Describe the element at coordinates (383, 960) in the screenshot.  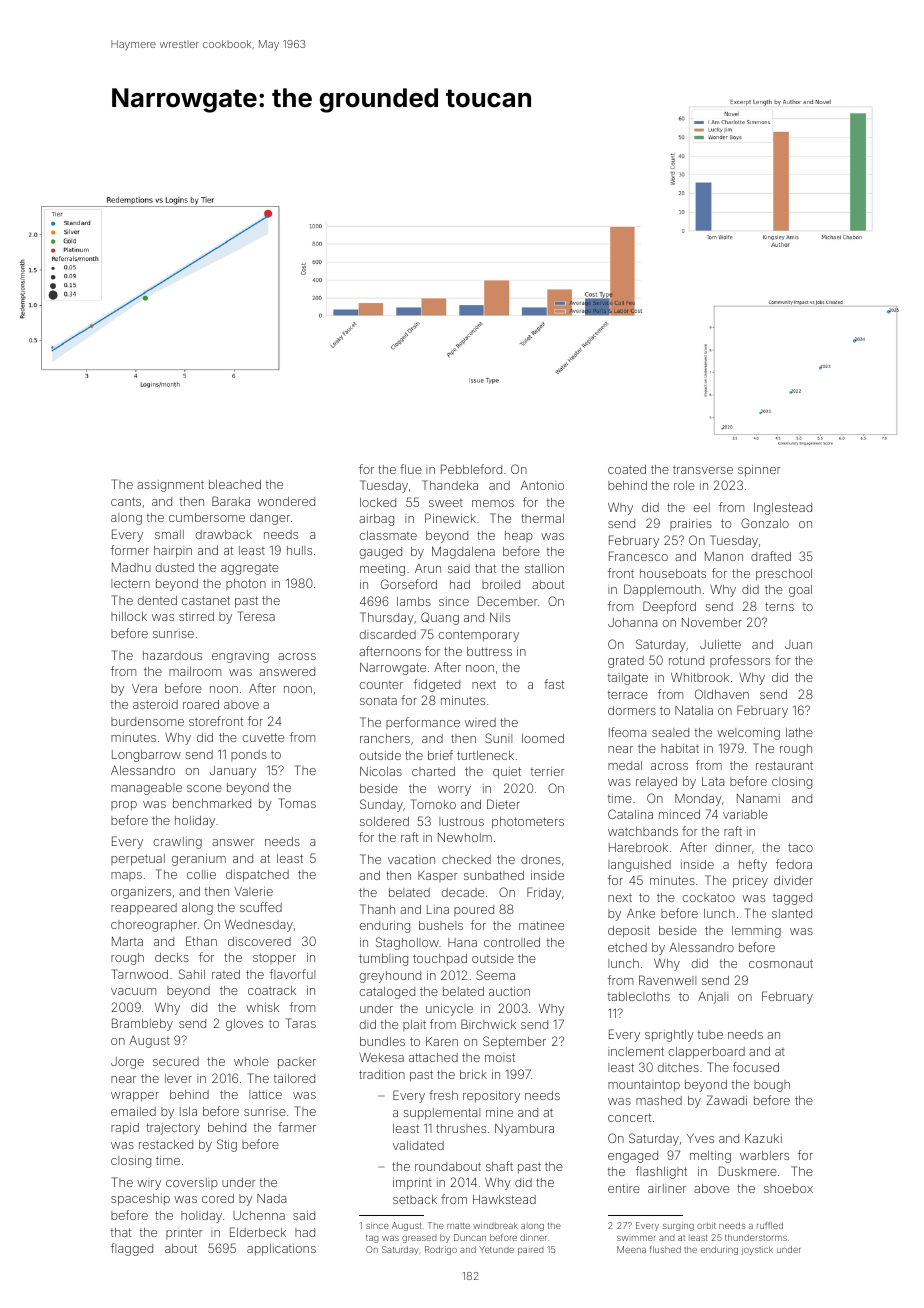
I see `tumbling` at that location.
